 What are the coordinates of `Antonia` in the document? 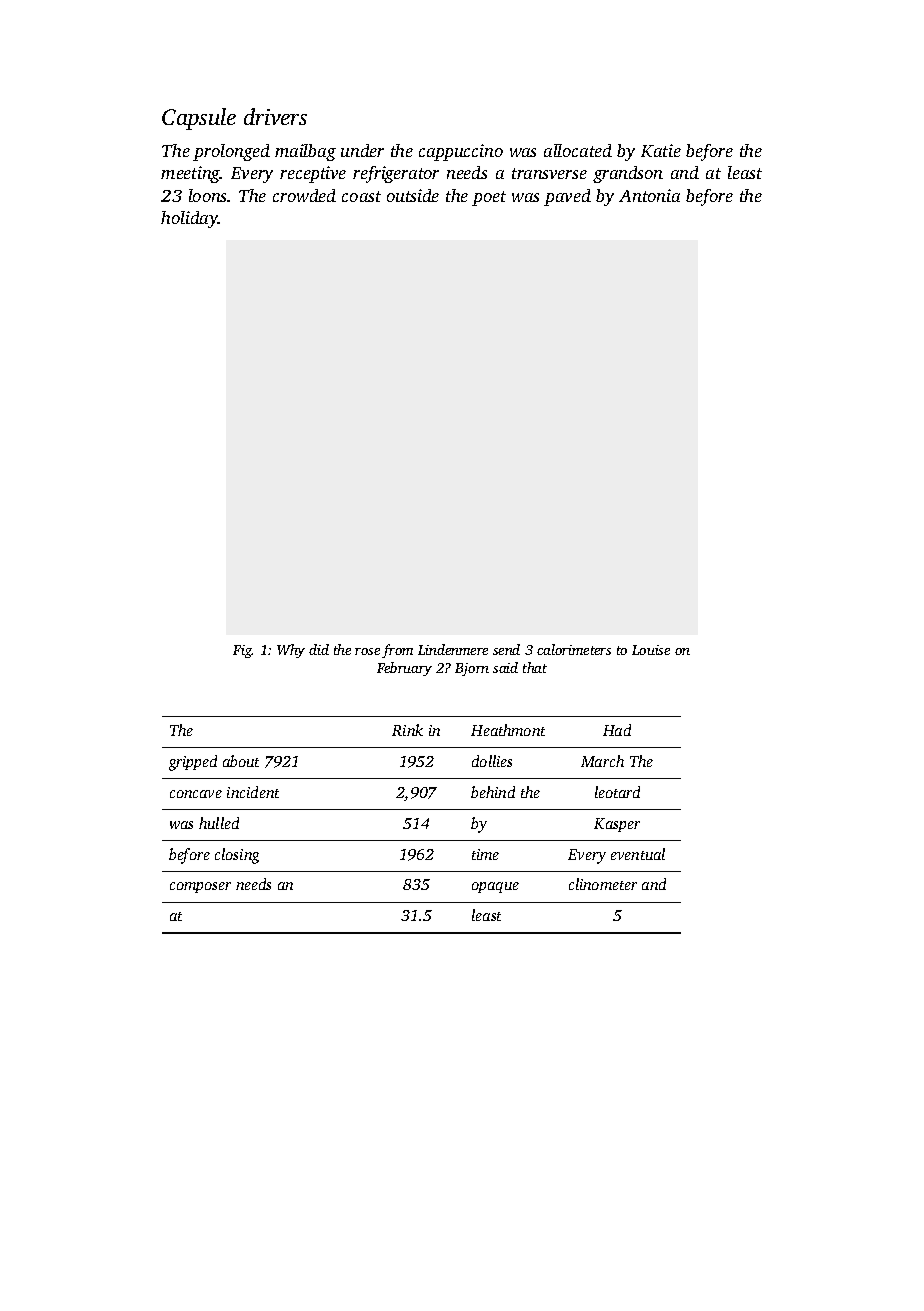 It's located at (649, 195).
